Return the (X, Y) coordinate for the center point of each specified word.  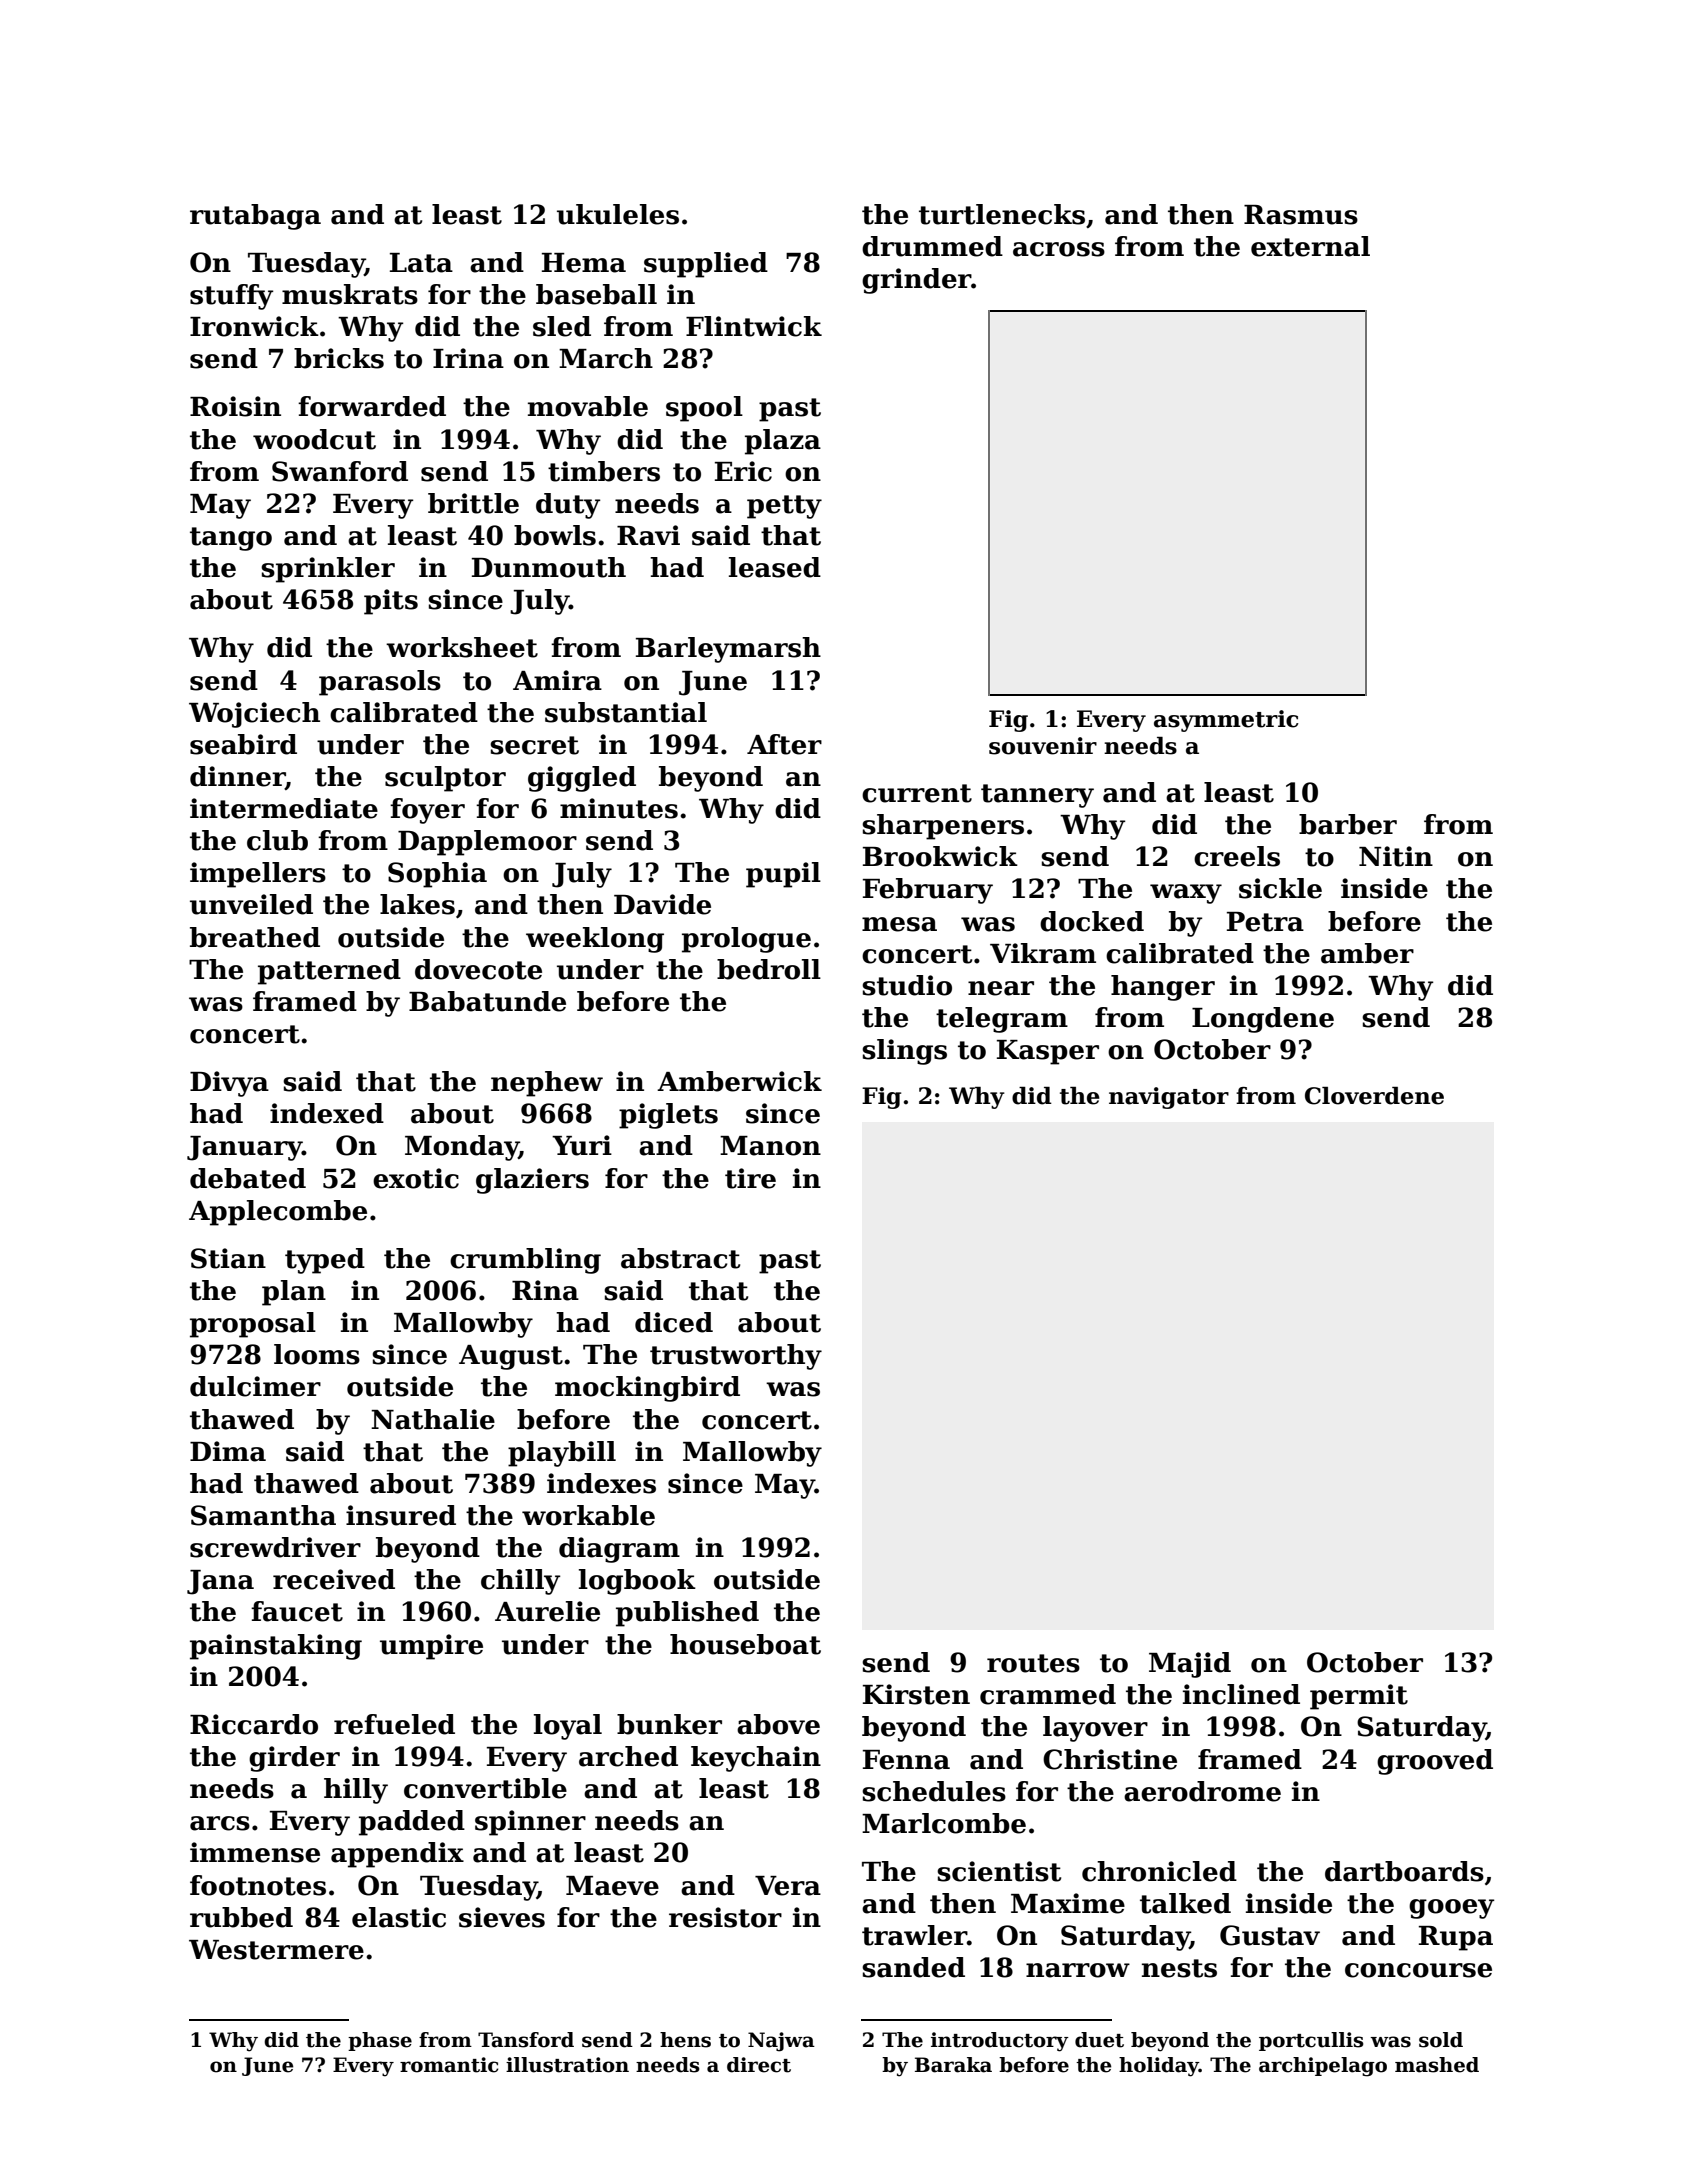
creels (1237, 856)
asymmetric (1226, 721)
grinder (916, 281)
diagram (619, 1550)
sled (562, 326)
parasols (380, 683)
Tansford (526, 2040)
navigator (1169, 1098)
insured (401, 1515)
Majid (1190, 1665)
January (244, 1148)
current (917, 793)
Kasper (1048, 1052)
